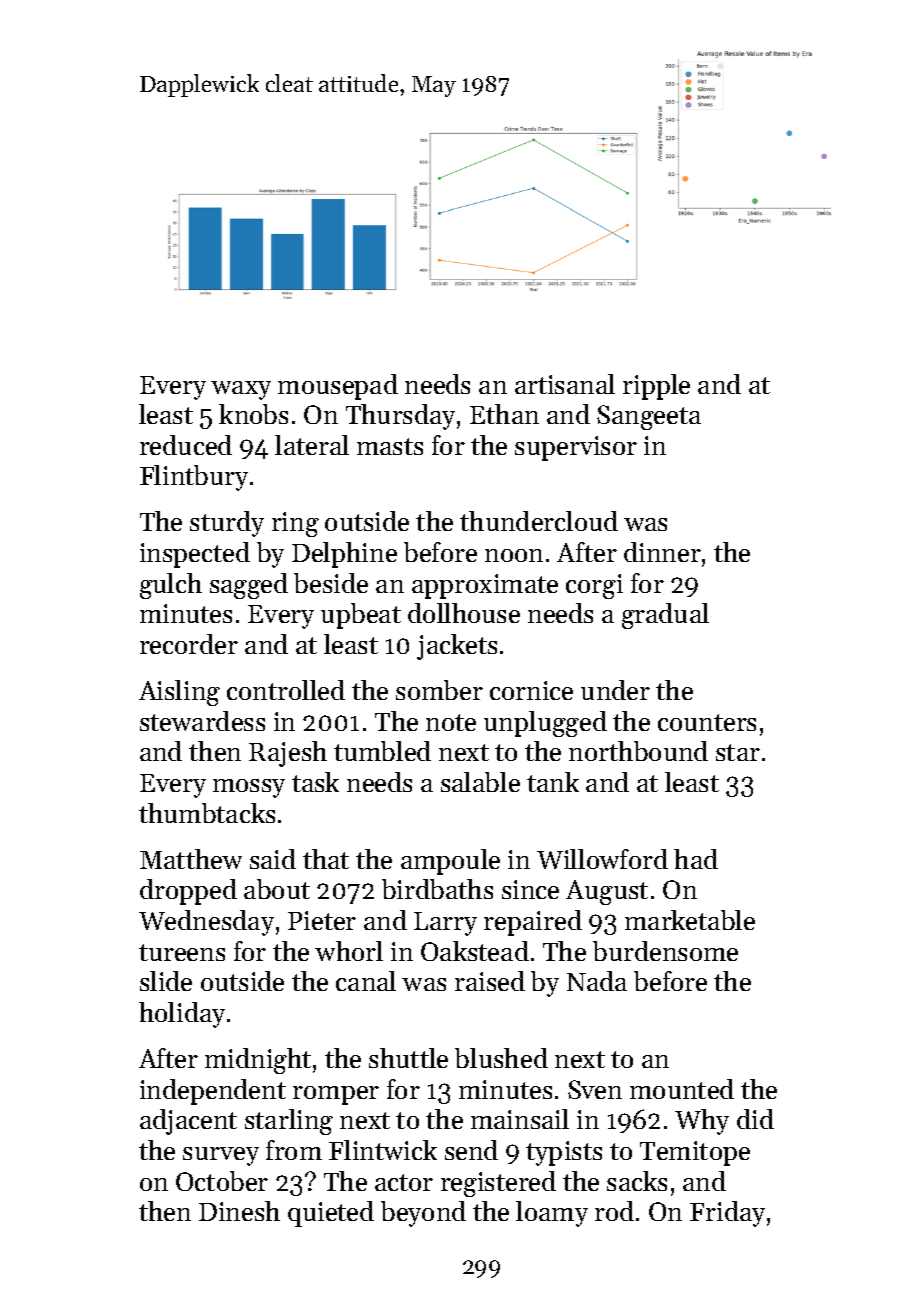 This image has width=924, height=1311. Describe the element at coordinates (349, 951) in the image. I see `whorl` at that location.
